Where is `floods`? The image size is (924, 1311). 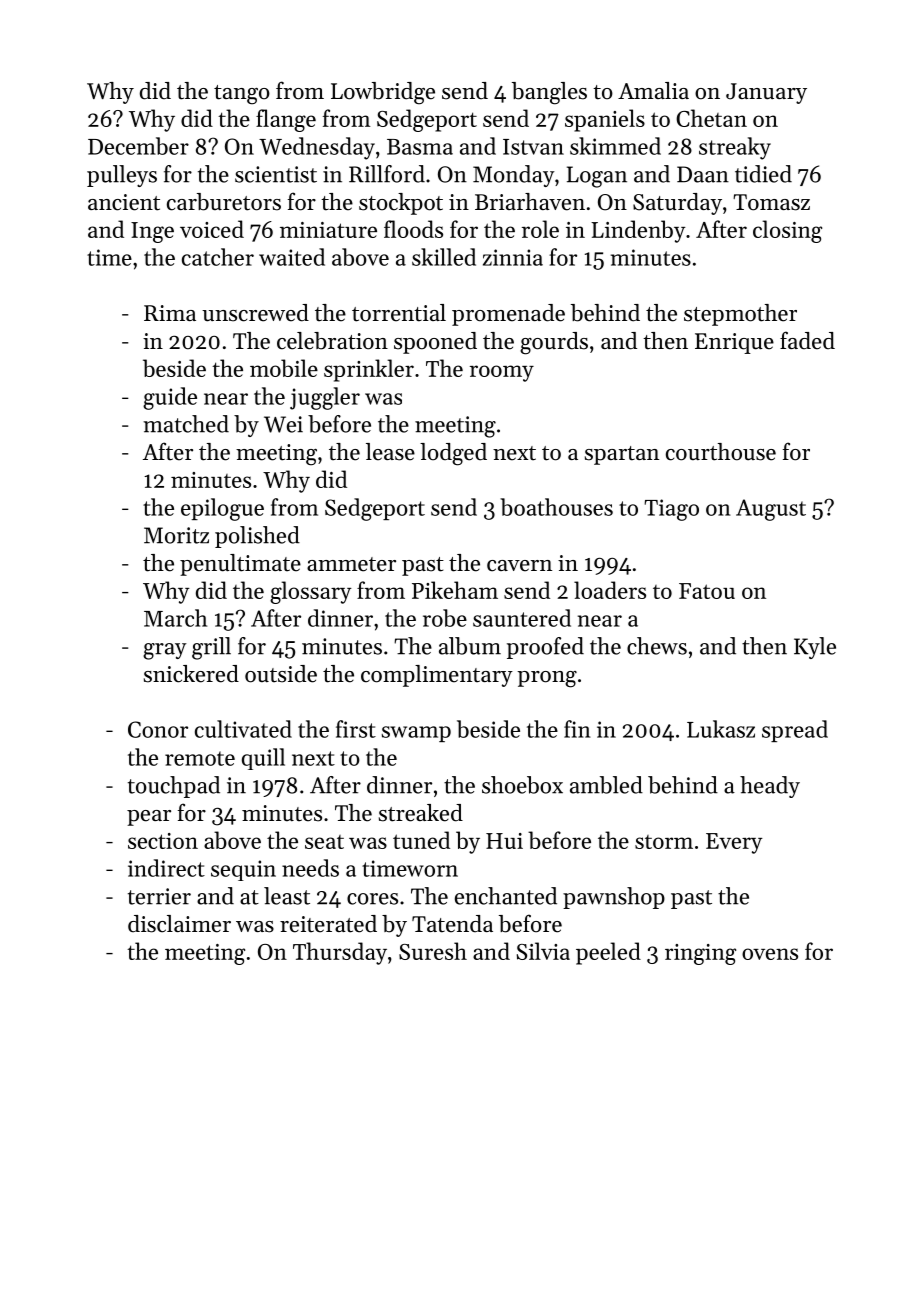
floods is located at coordinates (413, 229).
